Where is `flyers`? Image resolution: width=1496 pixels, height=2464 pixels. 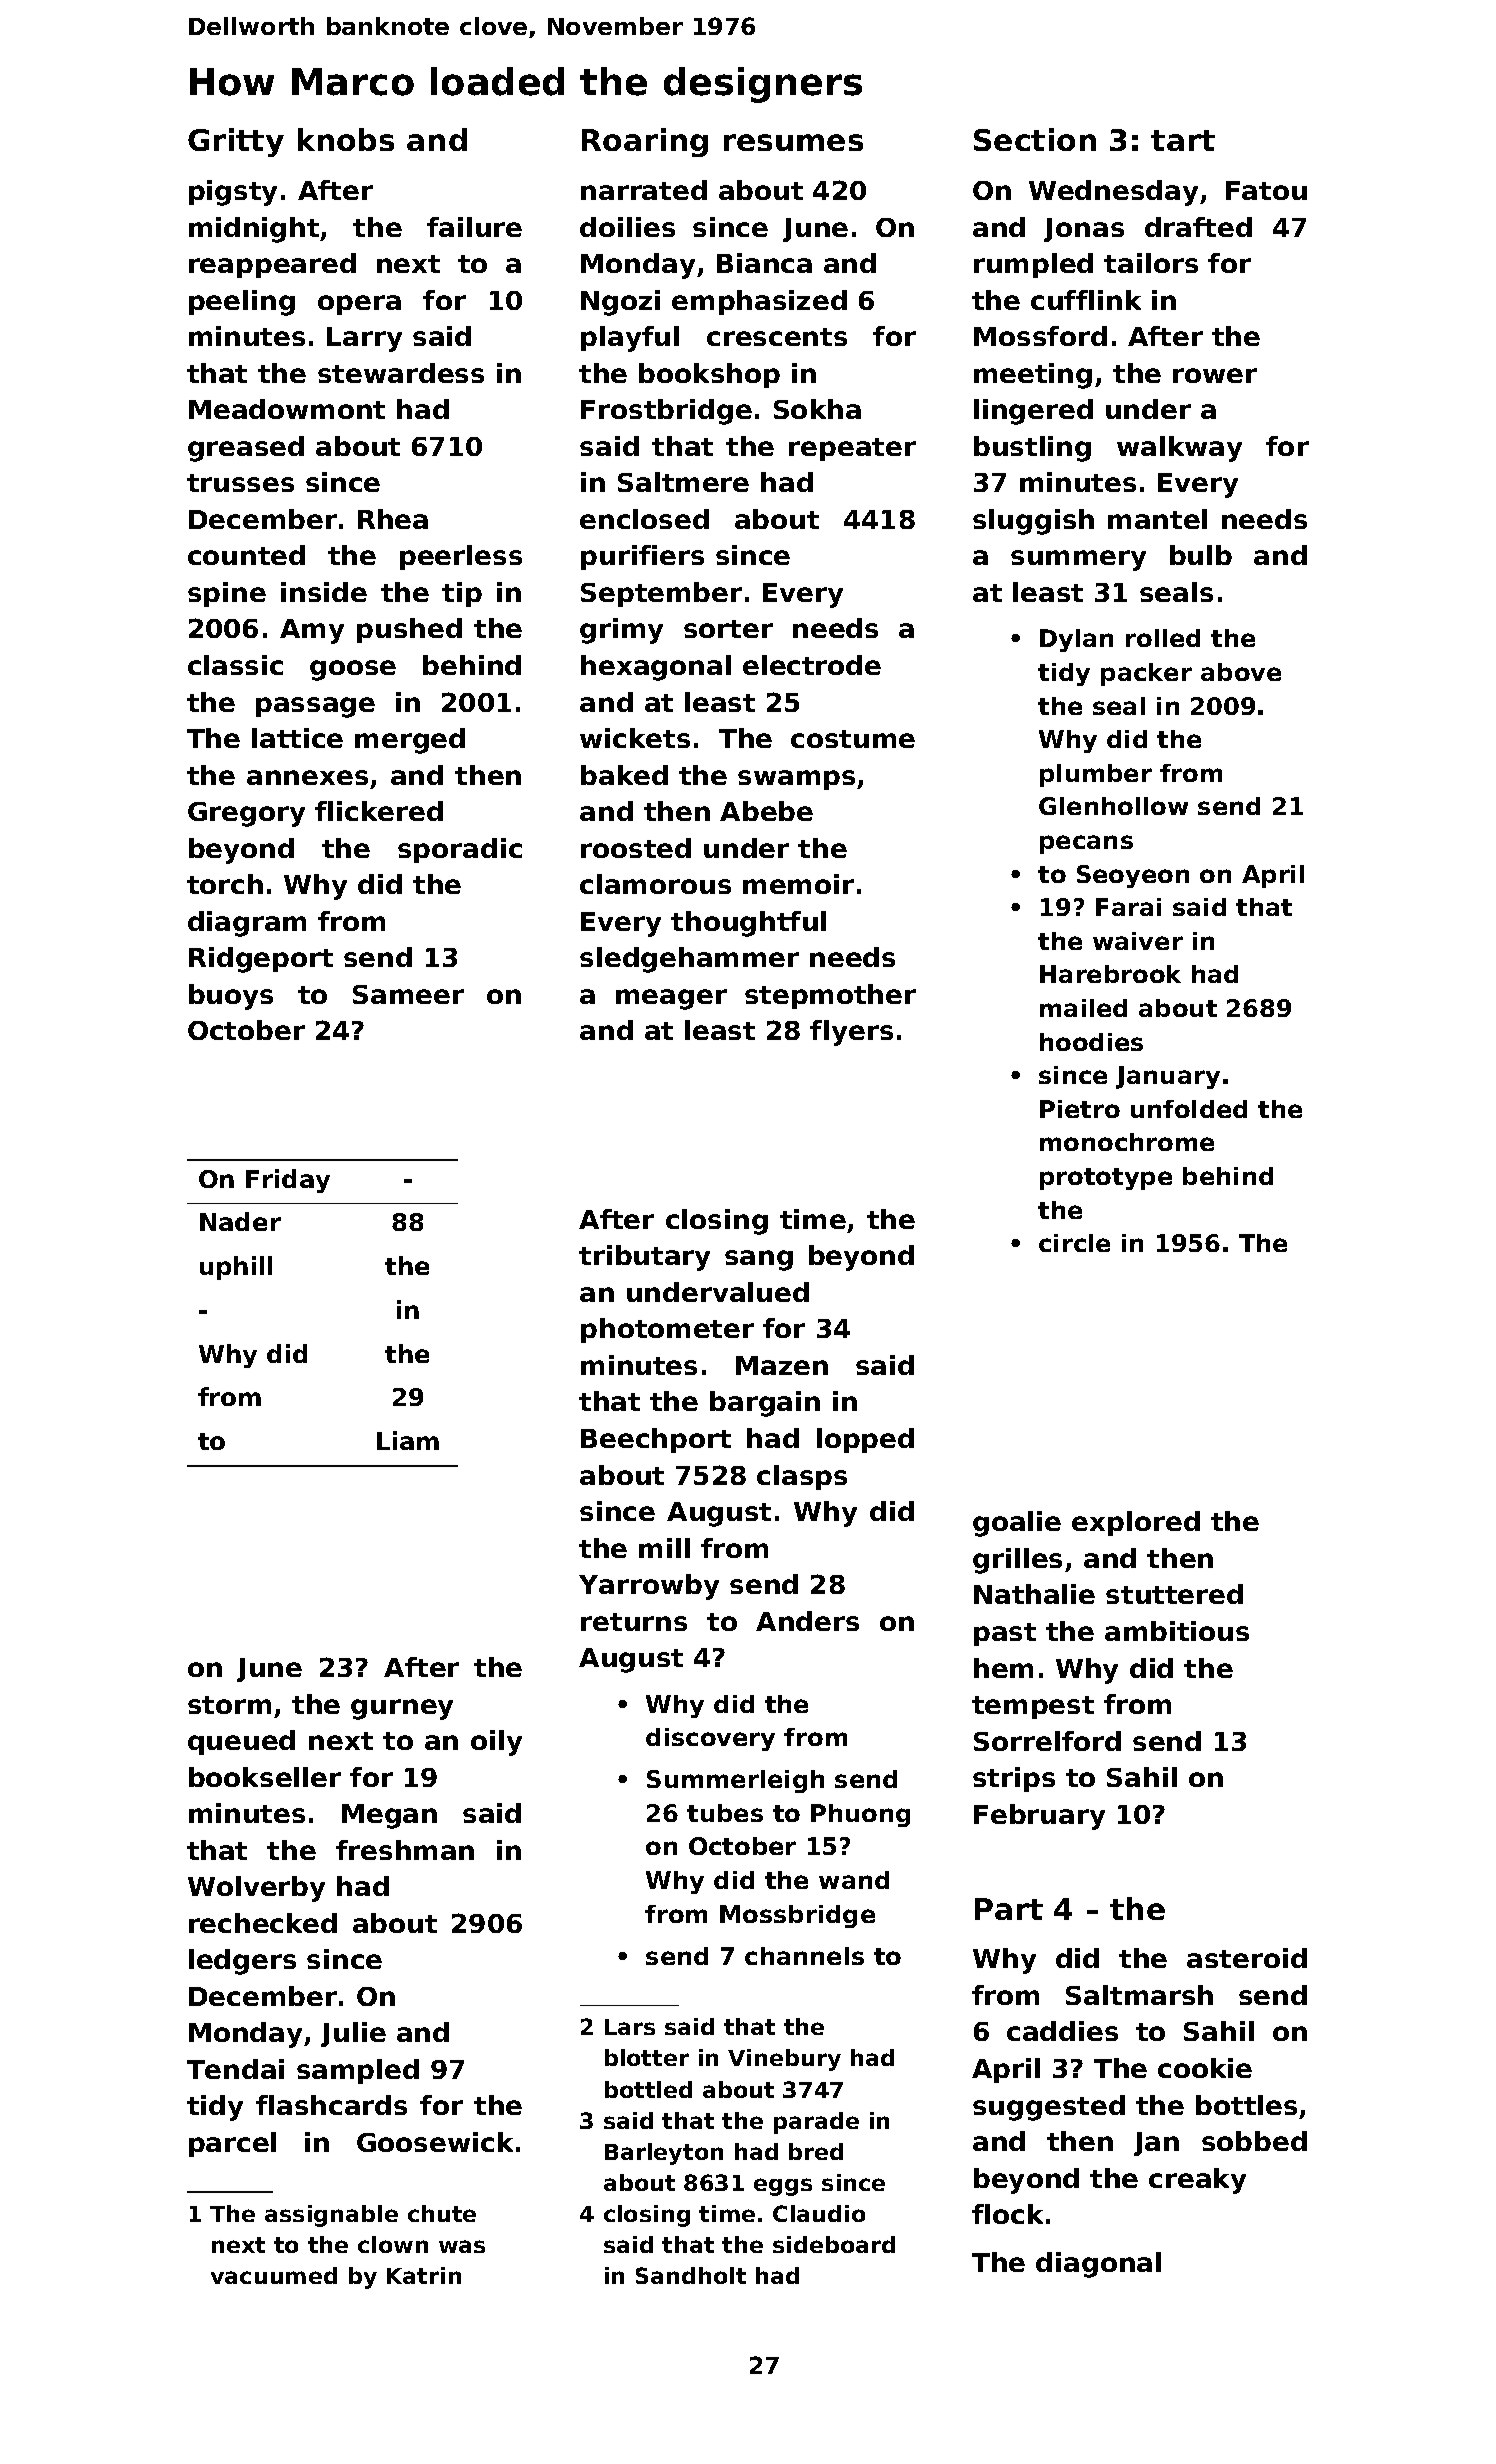
flyers is located at coordinates (851, 1033).
